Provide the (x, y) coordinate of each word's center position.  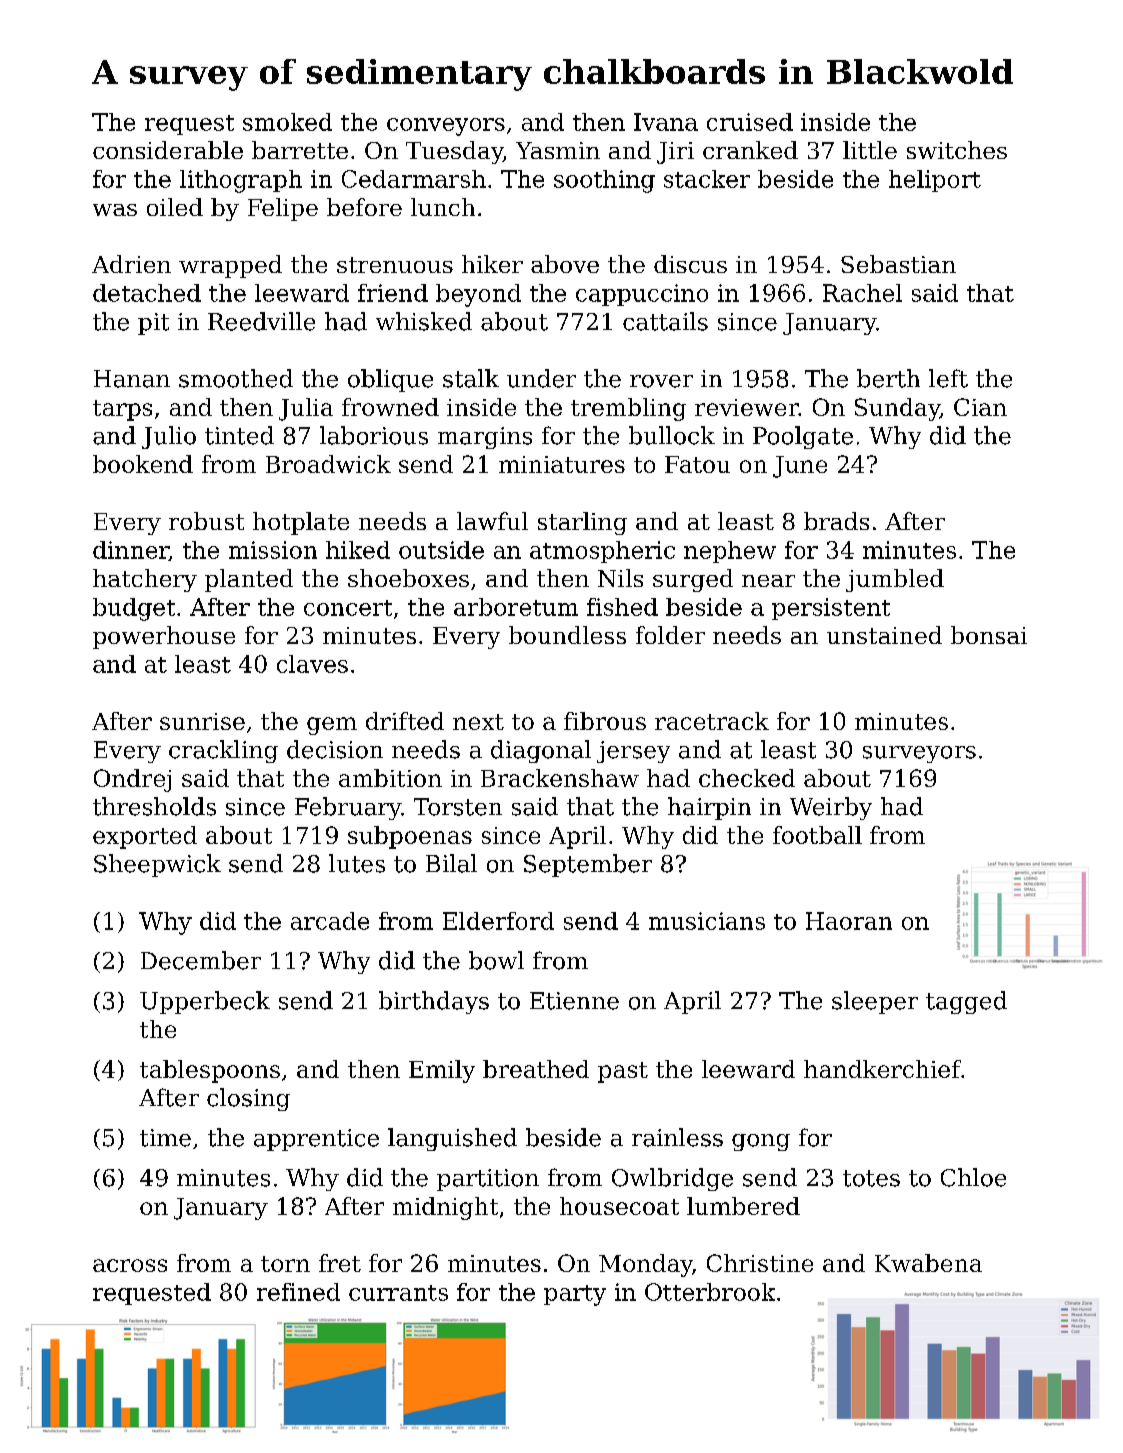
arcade (330, 921)
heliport (935, 181)
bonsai (989, 635)
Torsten (458, 807)
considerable (168, 150)
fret (340, 1263)
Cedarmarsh (414, 179)
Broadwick (328, 464)
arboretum (516, 607)
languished (452, 1139)
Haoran (849, 921)
